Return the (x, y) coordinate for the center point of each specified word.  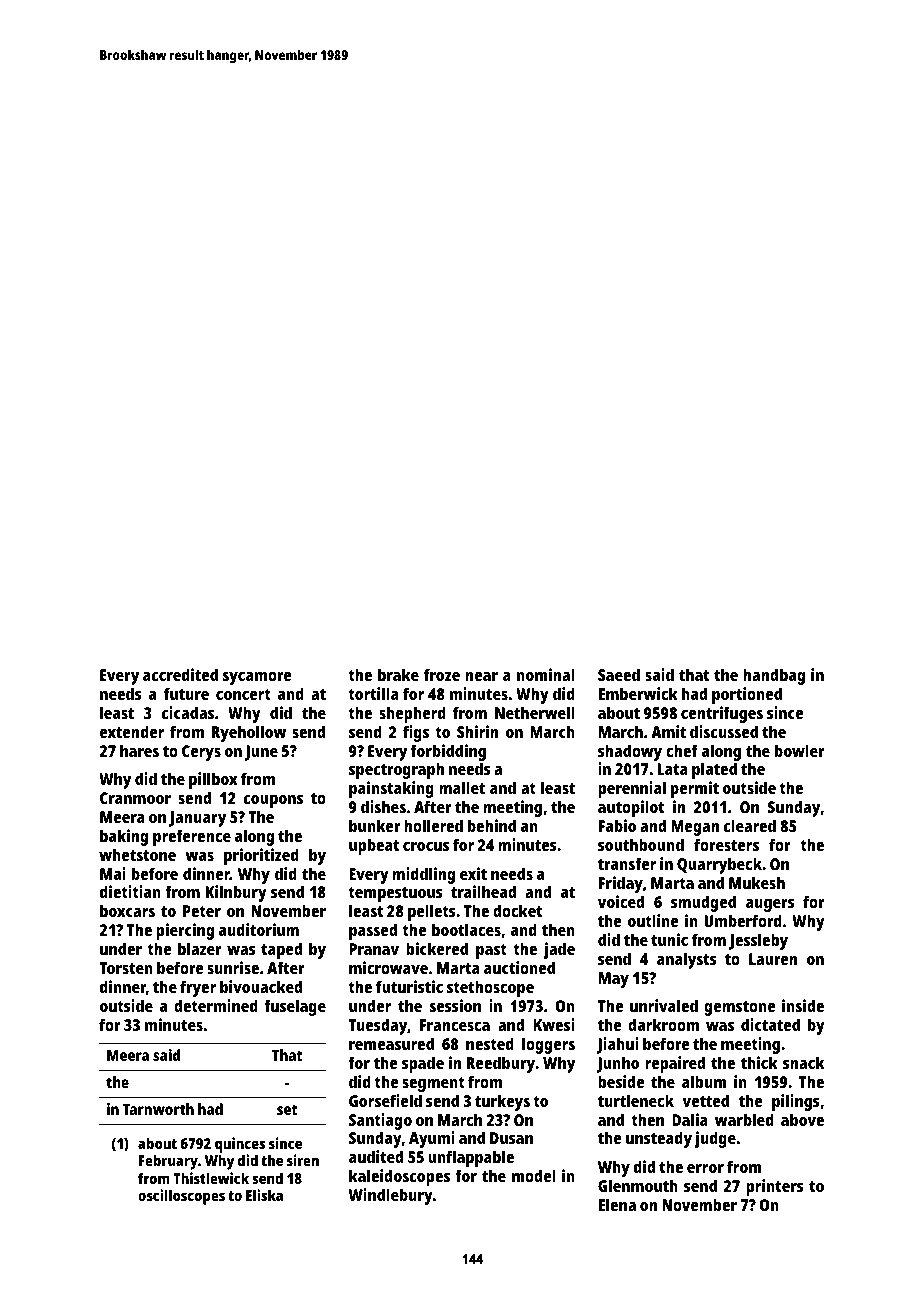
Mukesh (757, 882)
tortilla (373, 693)
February (168, 1162)
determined (216, 1005)
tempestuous (395, 894)
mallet (462, 787)
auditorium (259, 929)
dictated (770, 1024)
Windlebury (391, 1196)
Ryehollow (249, 733)
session (455, 1005)
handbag (774, 676)
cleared (750, 825)
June (261, 753)
